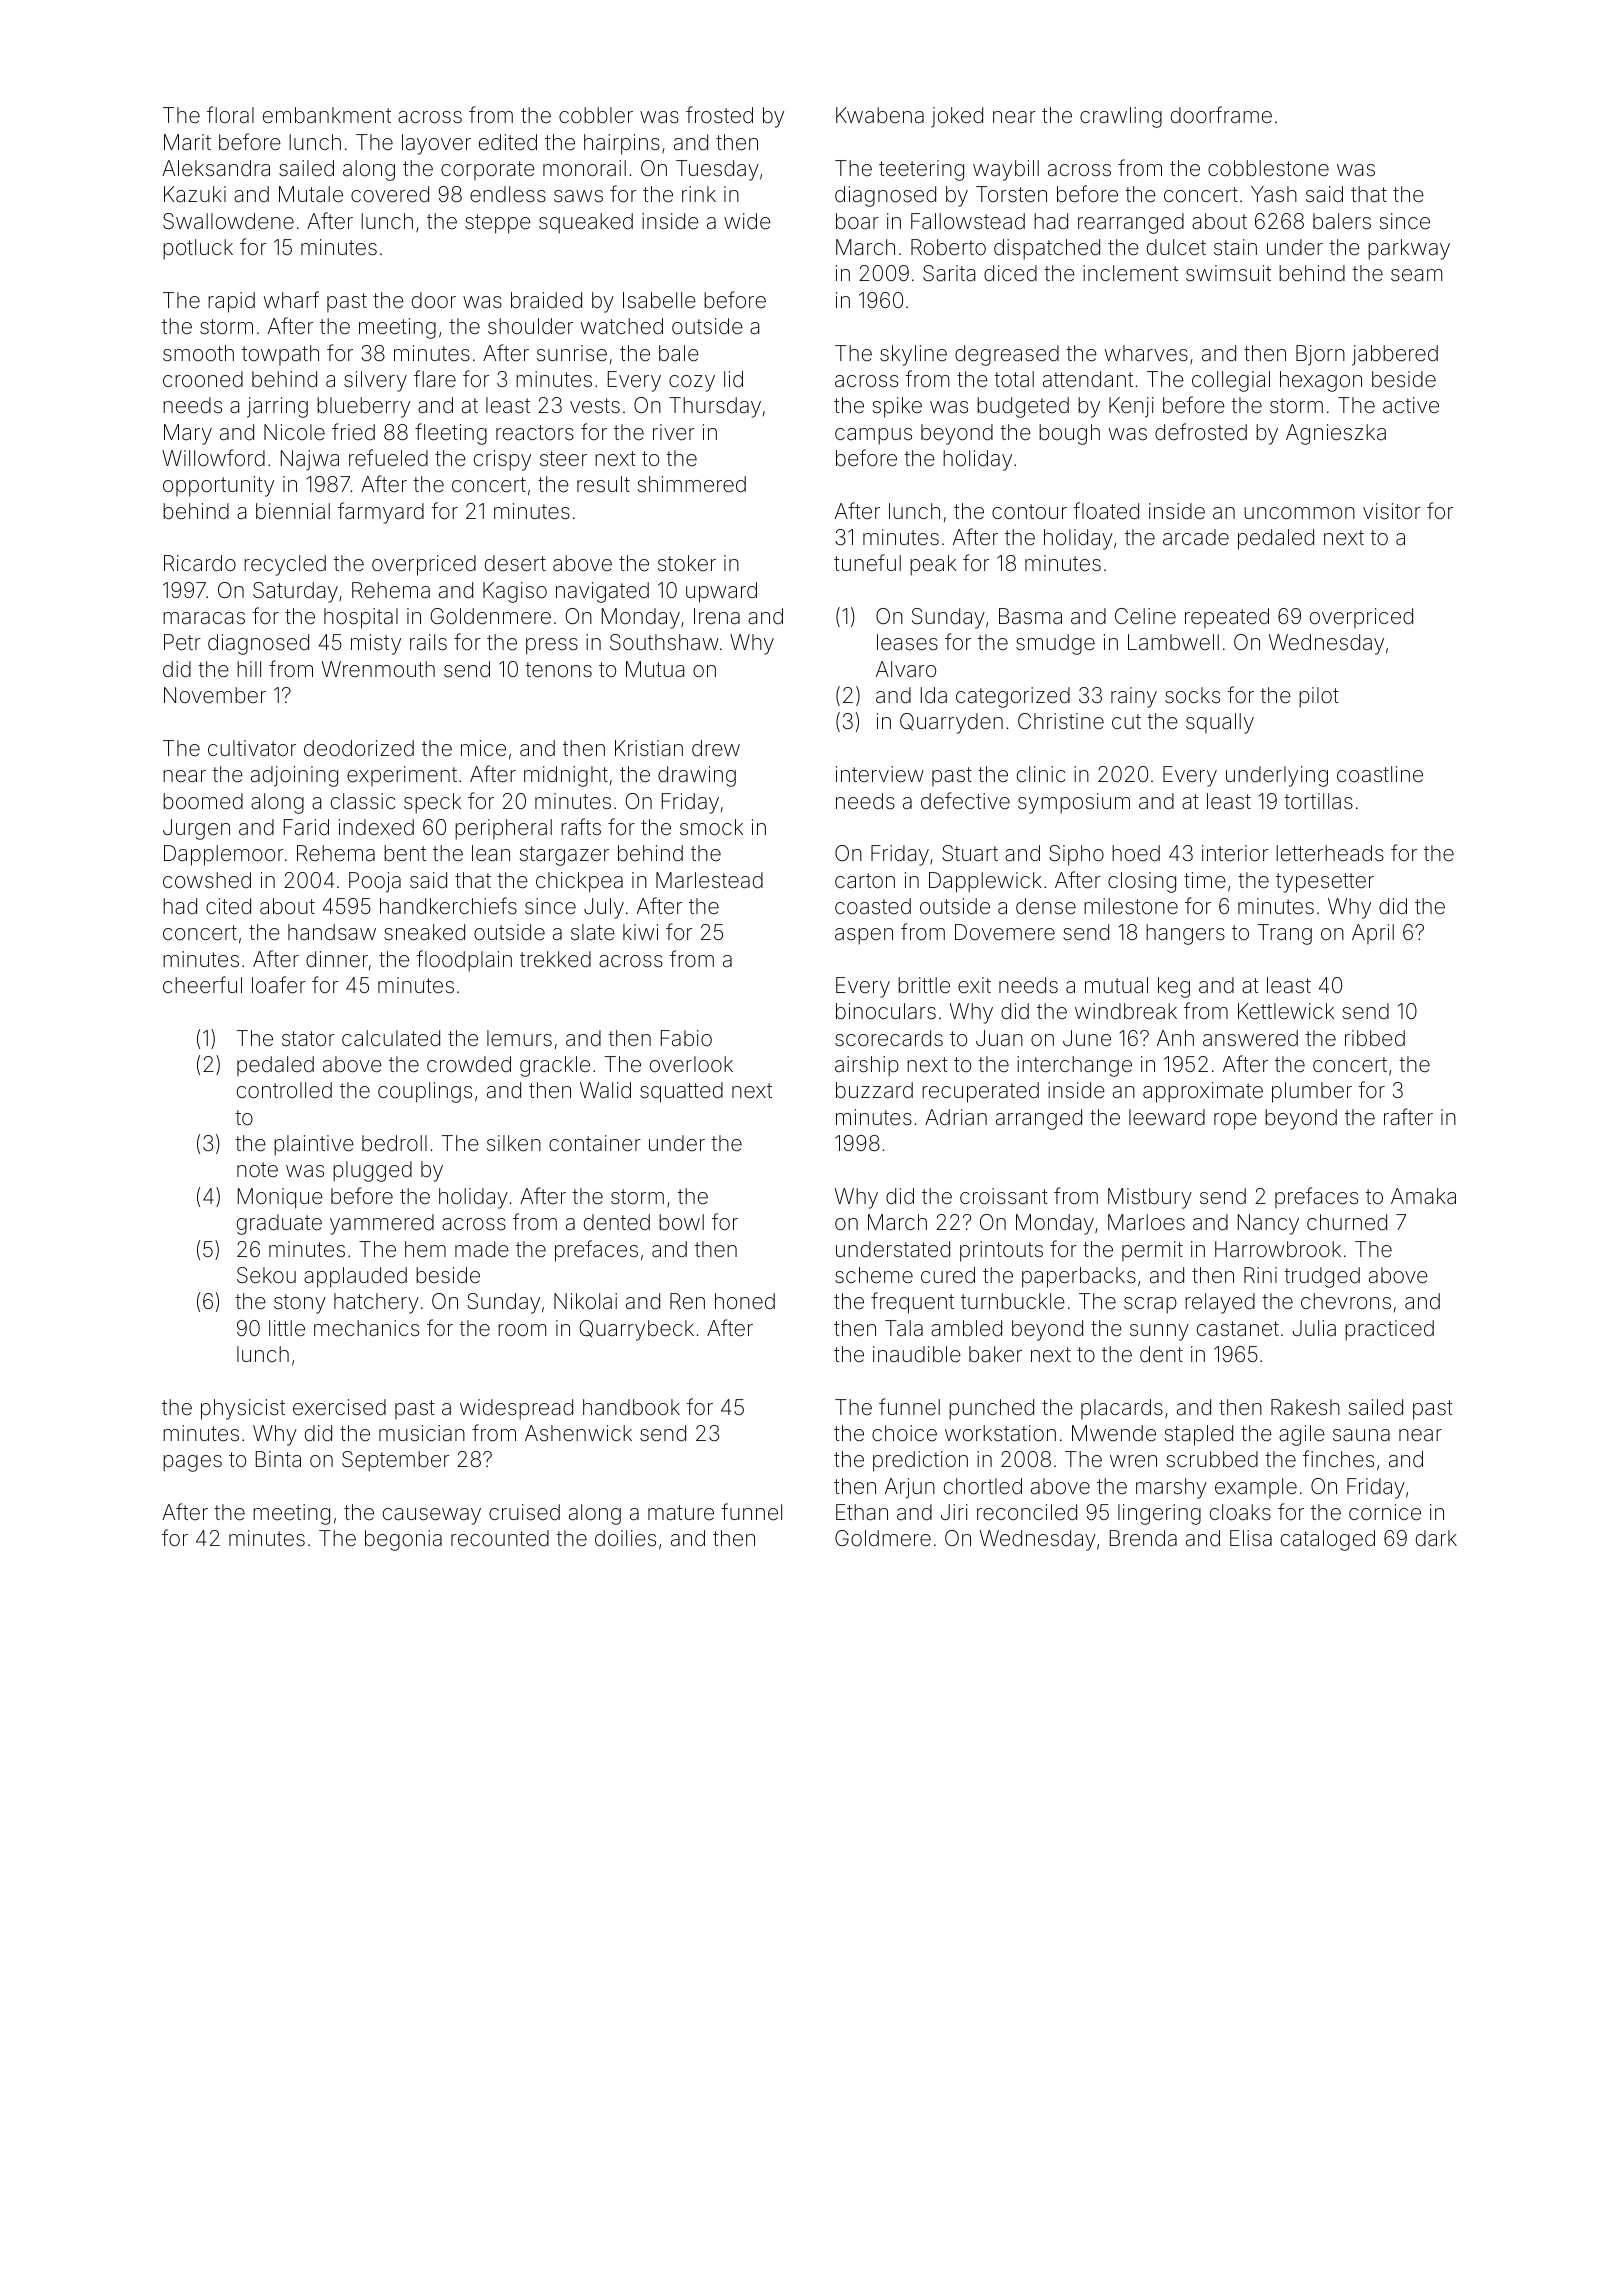 This screenshot has width=1620, height=2292. What do you see at coordinates (230, 115) in the screenshot?
I see `floral` at bounding box center [230, 115].
